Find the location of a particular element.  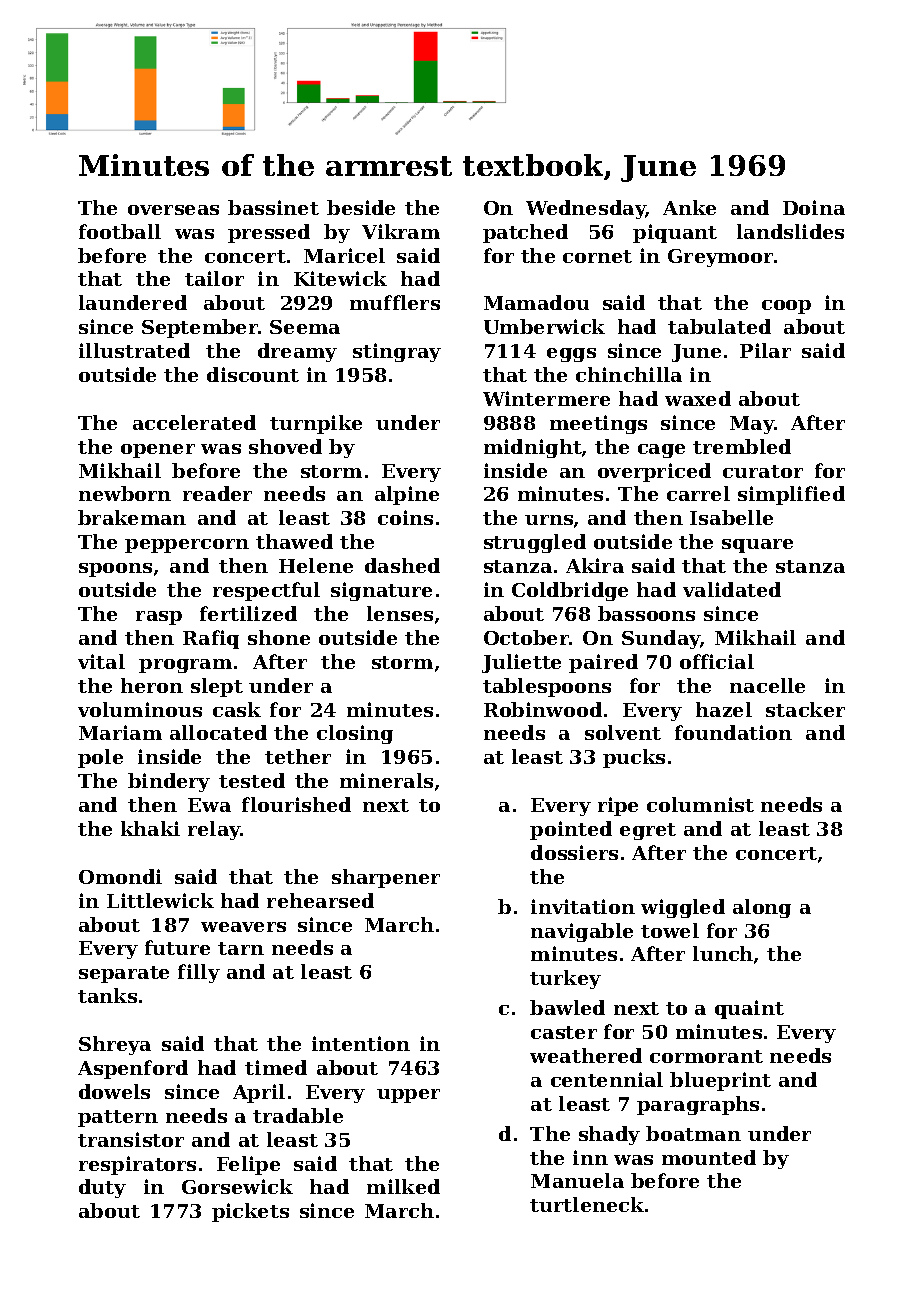

football is located at coordinates (120, 231).
